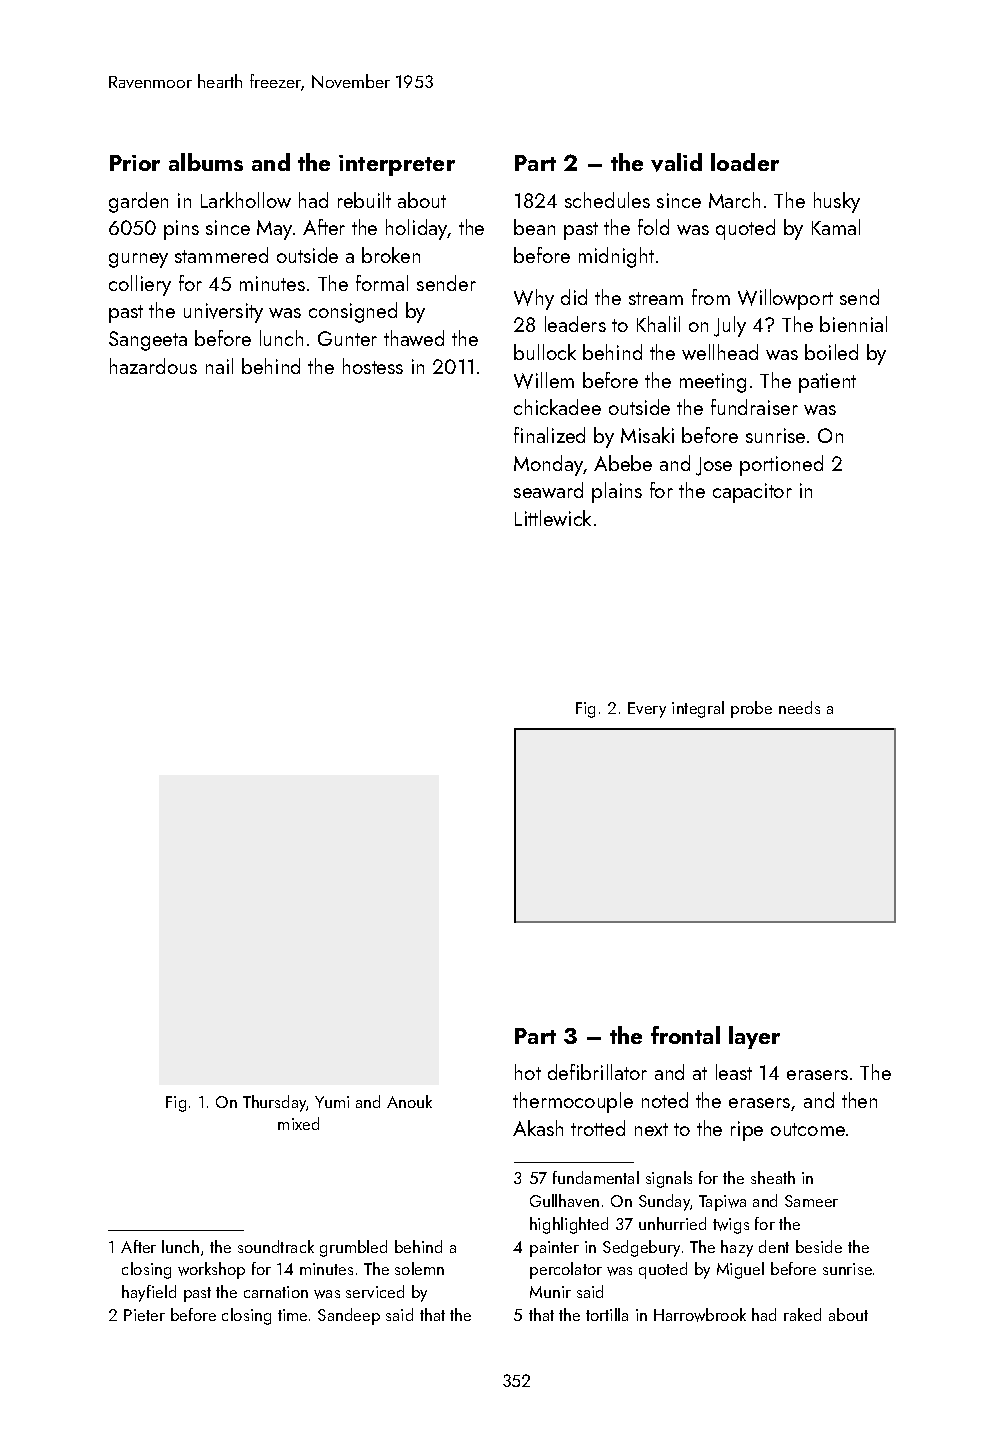 This image has width=1004, height=1453. What do you see at coordinates (275, 1103) in the image?
I see `Thursday` at bounding box center [275, 1103].
